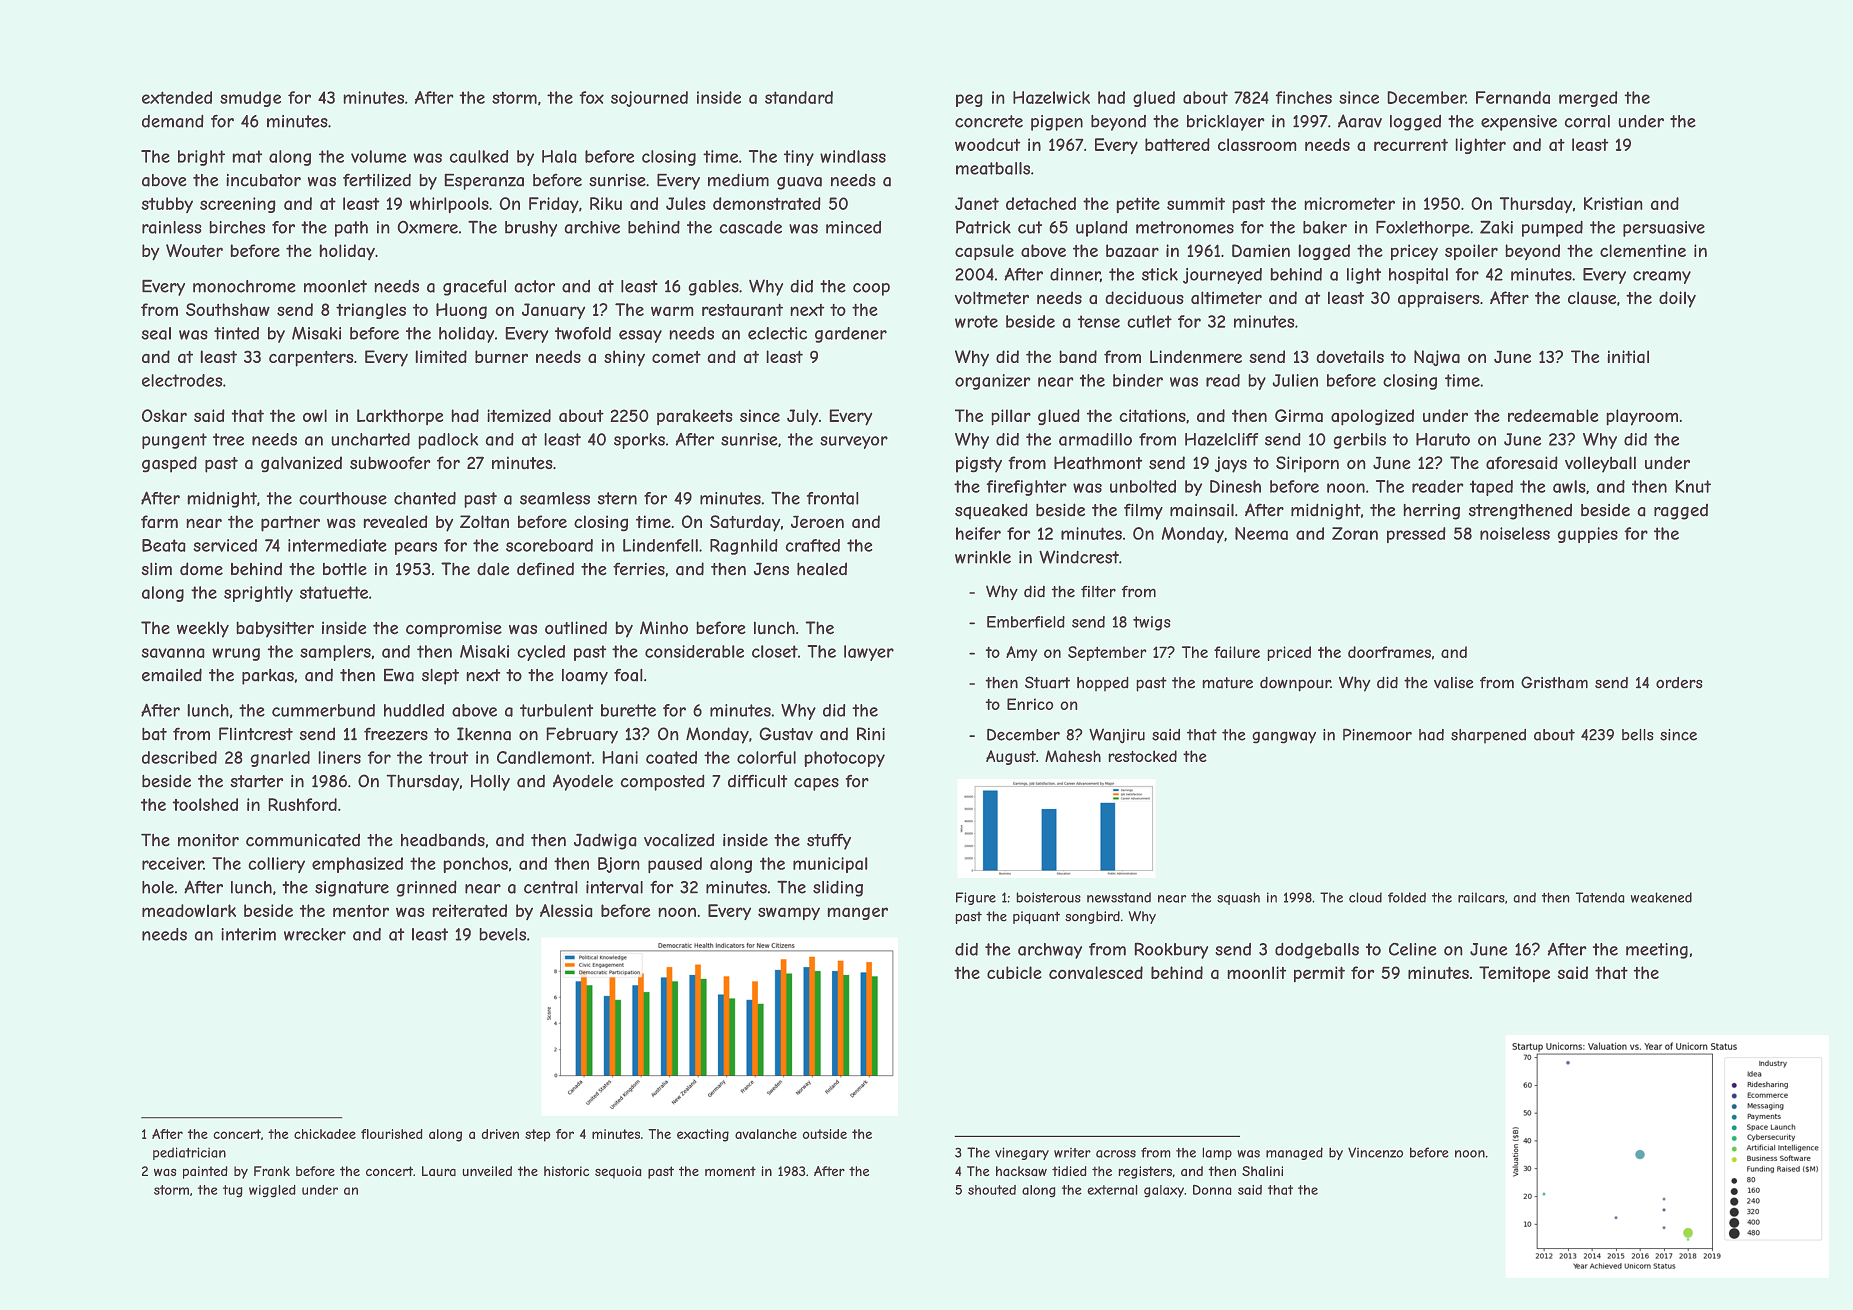 The width and height of the page is (1853, 1310). Describe the element at coordinates (167, 205) in the page. I see `stubby` at that location.
